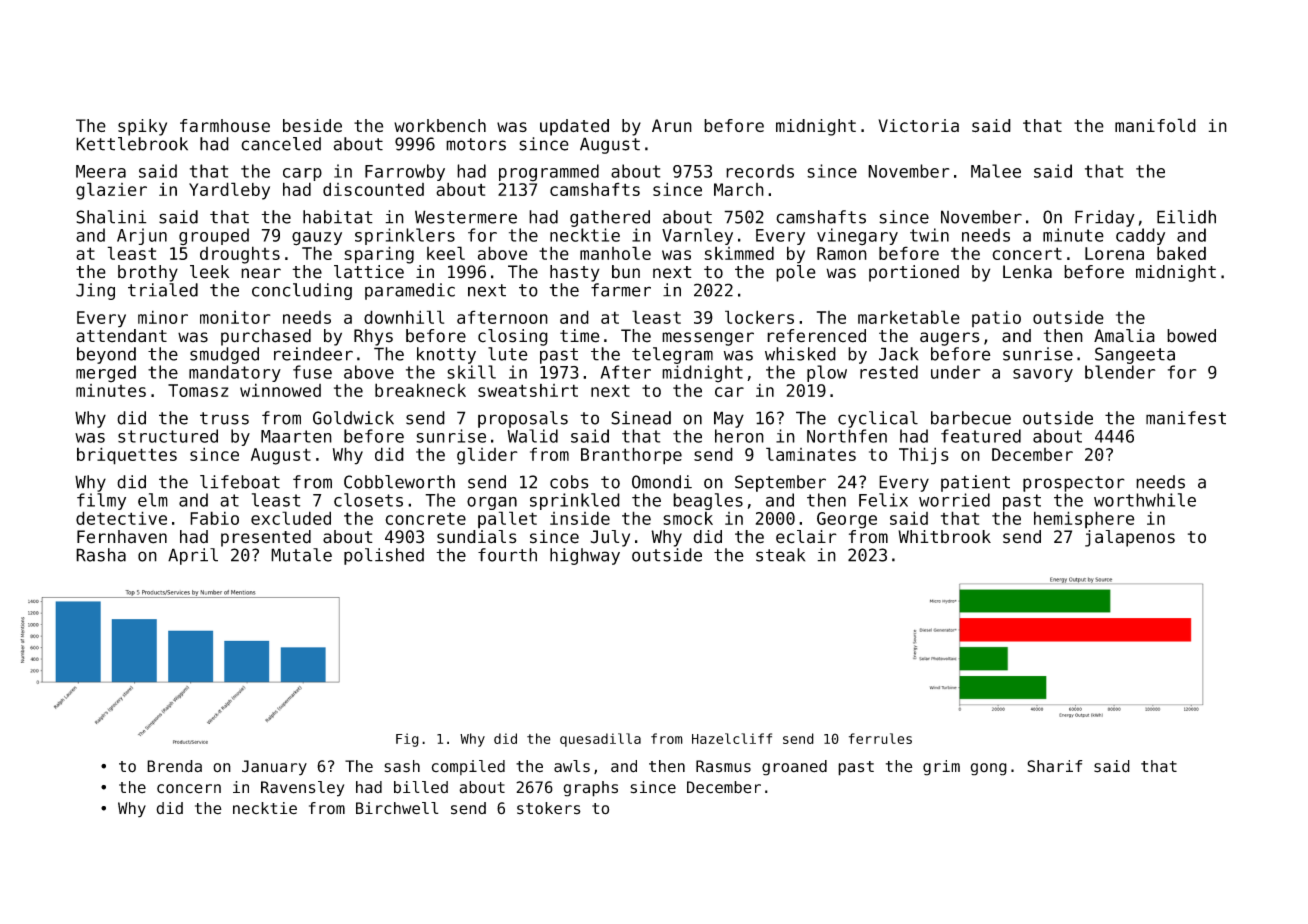  I want to click on Amalia, so click(1124, 336).
